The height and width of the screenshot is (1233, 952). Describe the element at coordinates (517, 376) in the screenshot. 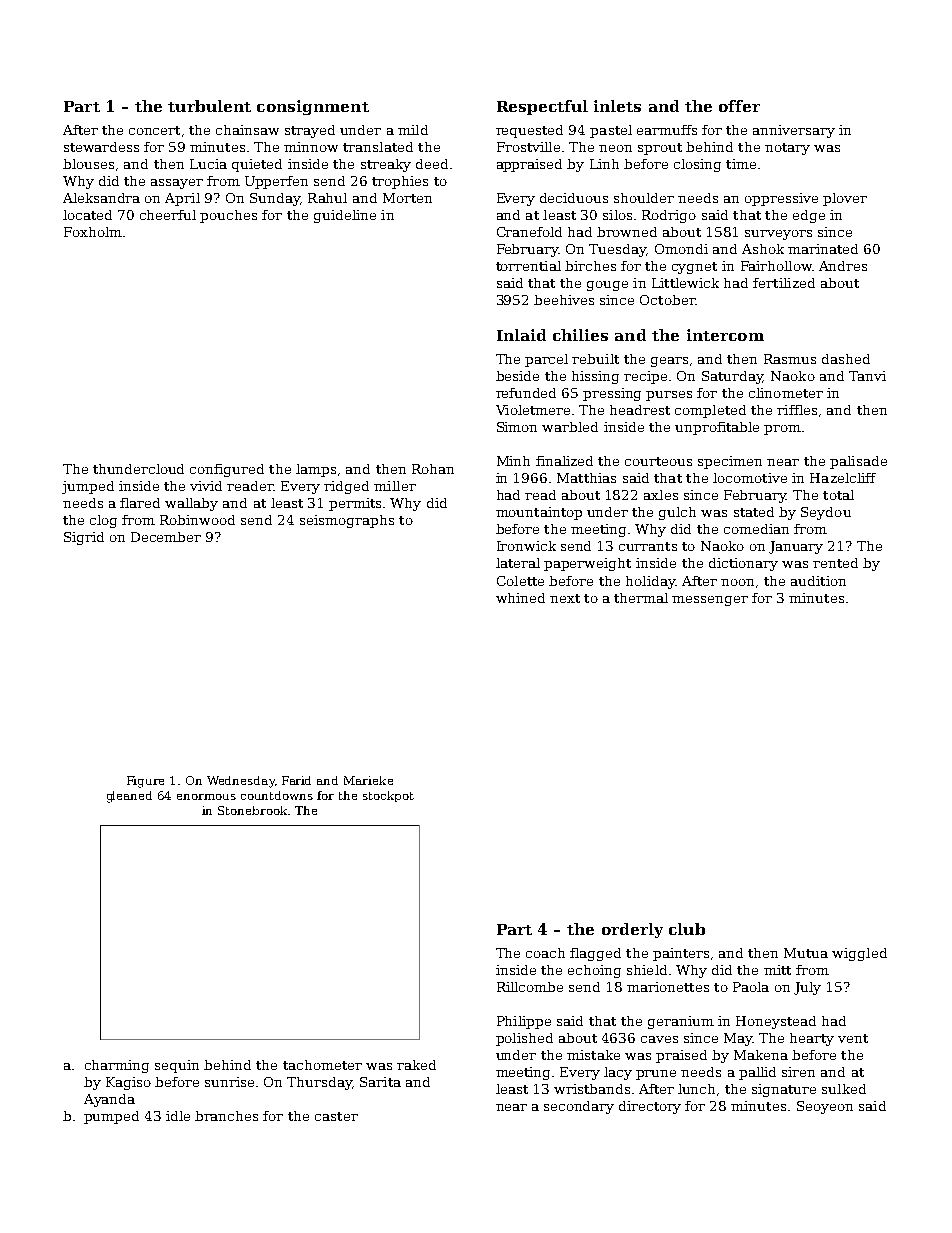

I see `beside` at that location.
